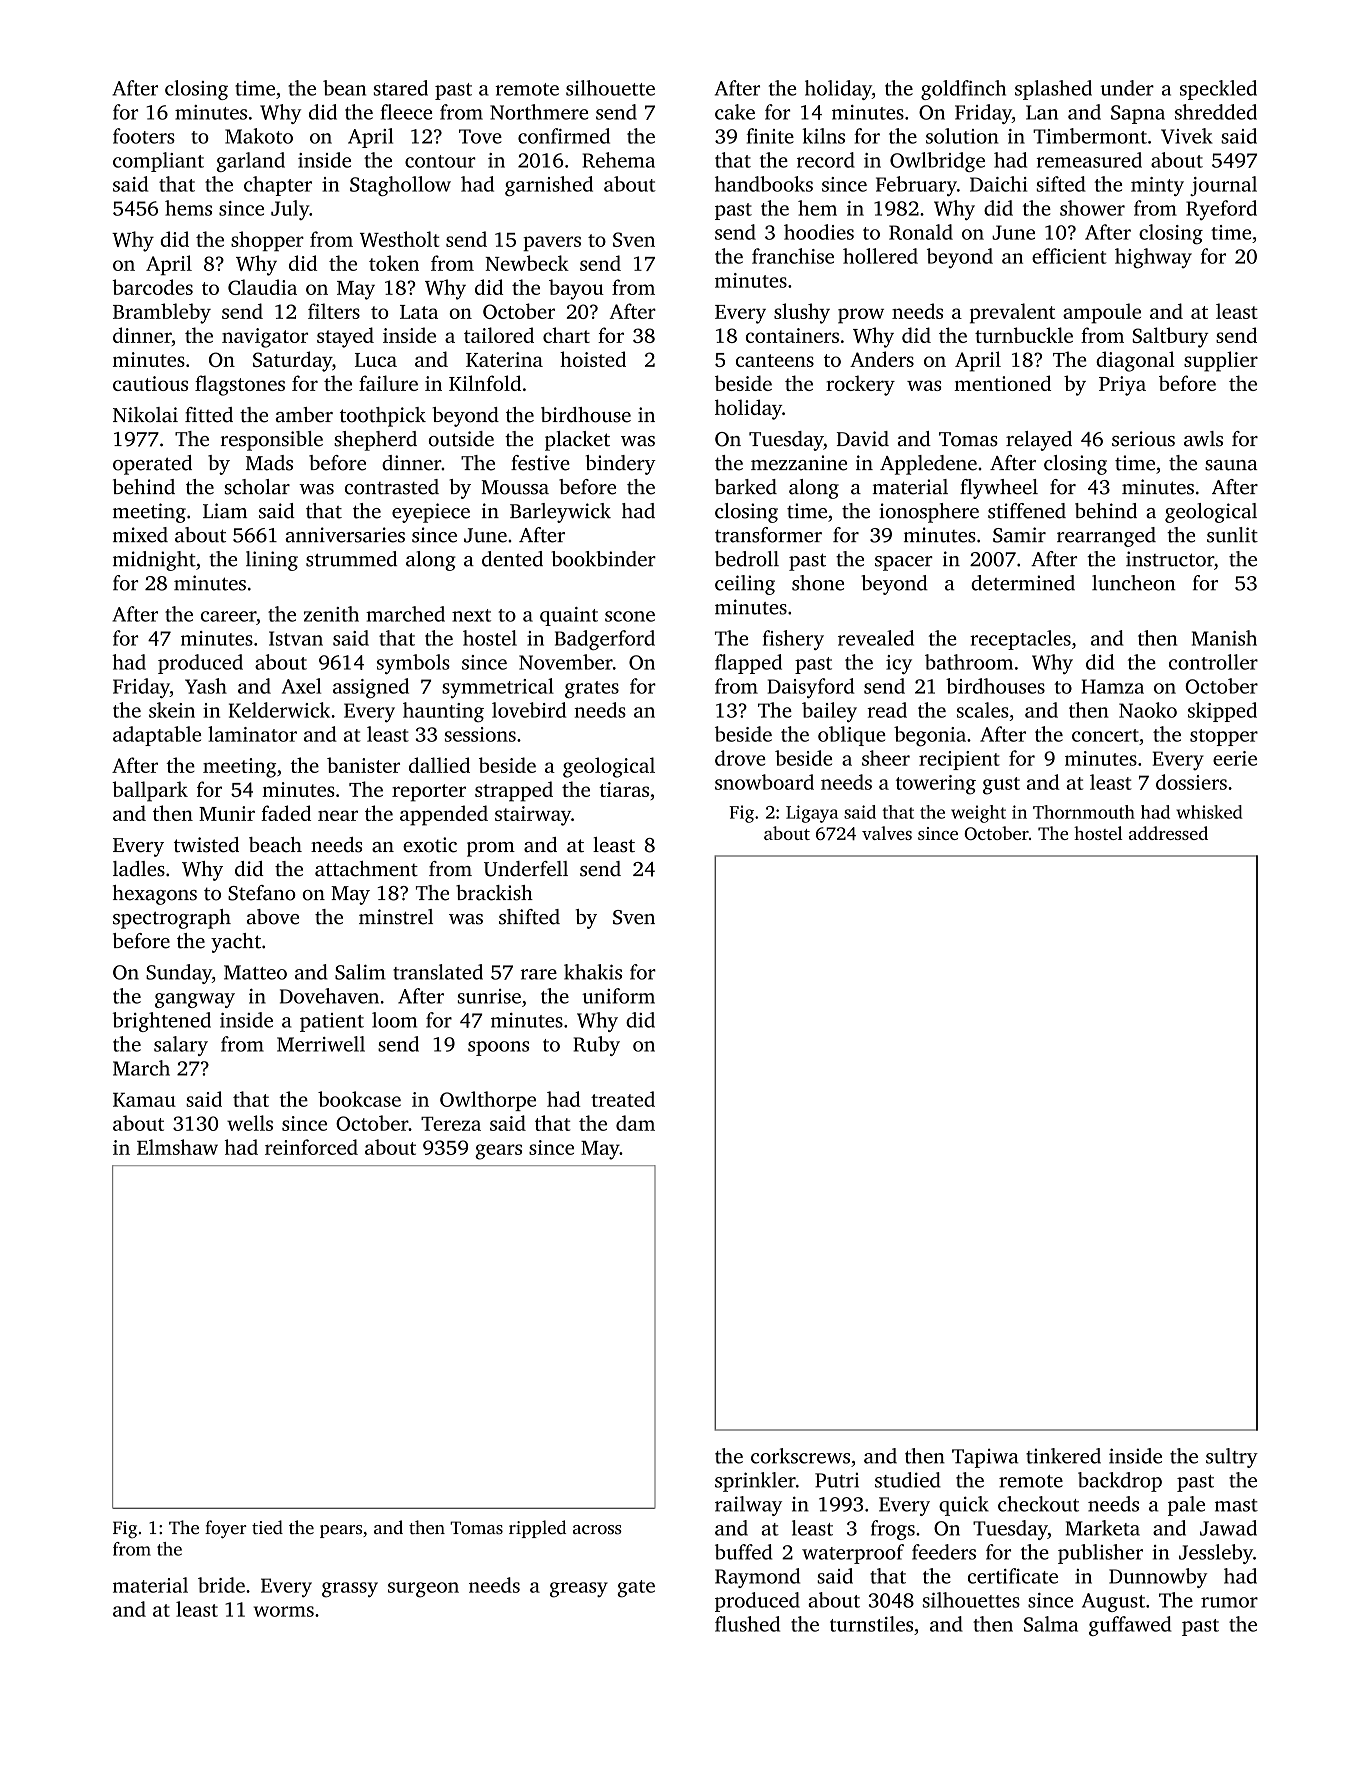  What do you see at coordinates (341, 1531) in the screenshot?
I see `pears` at bounding box center [341, 1531].
